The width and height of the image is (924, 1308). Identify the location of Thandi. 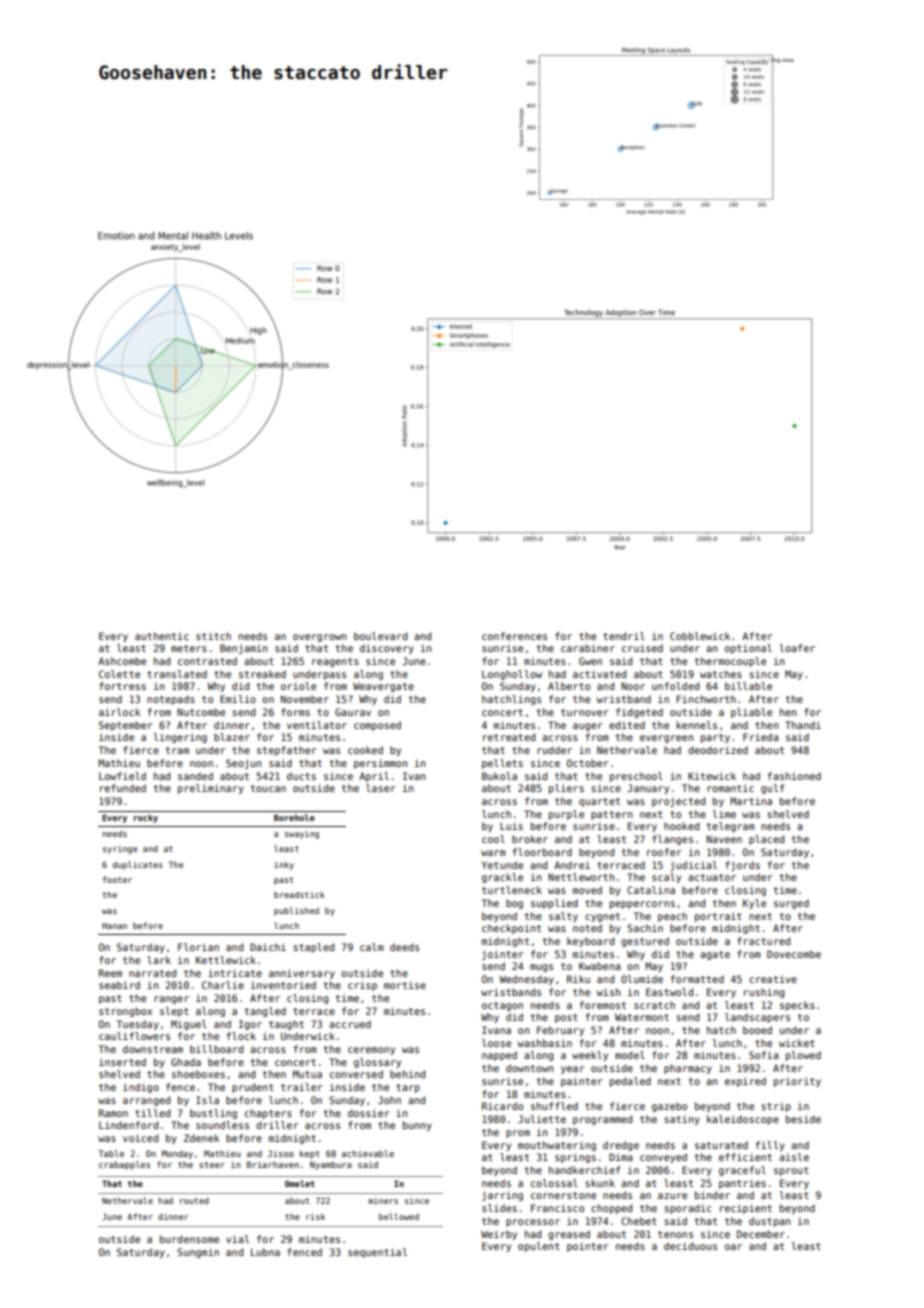
(803, 725).
